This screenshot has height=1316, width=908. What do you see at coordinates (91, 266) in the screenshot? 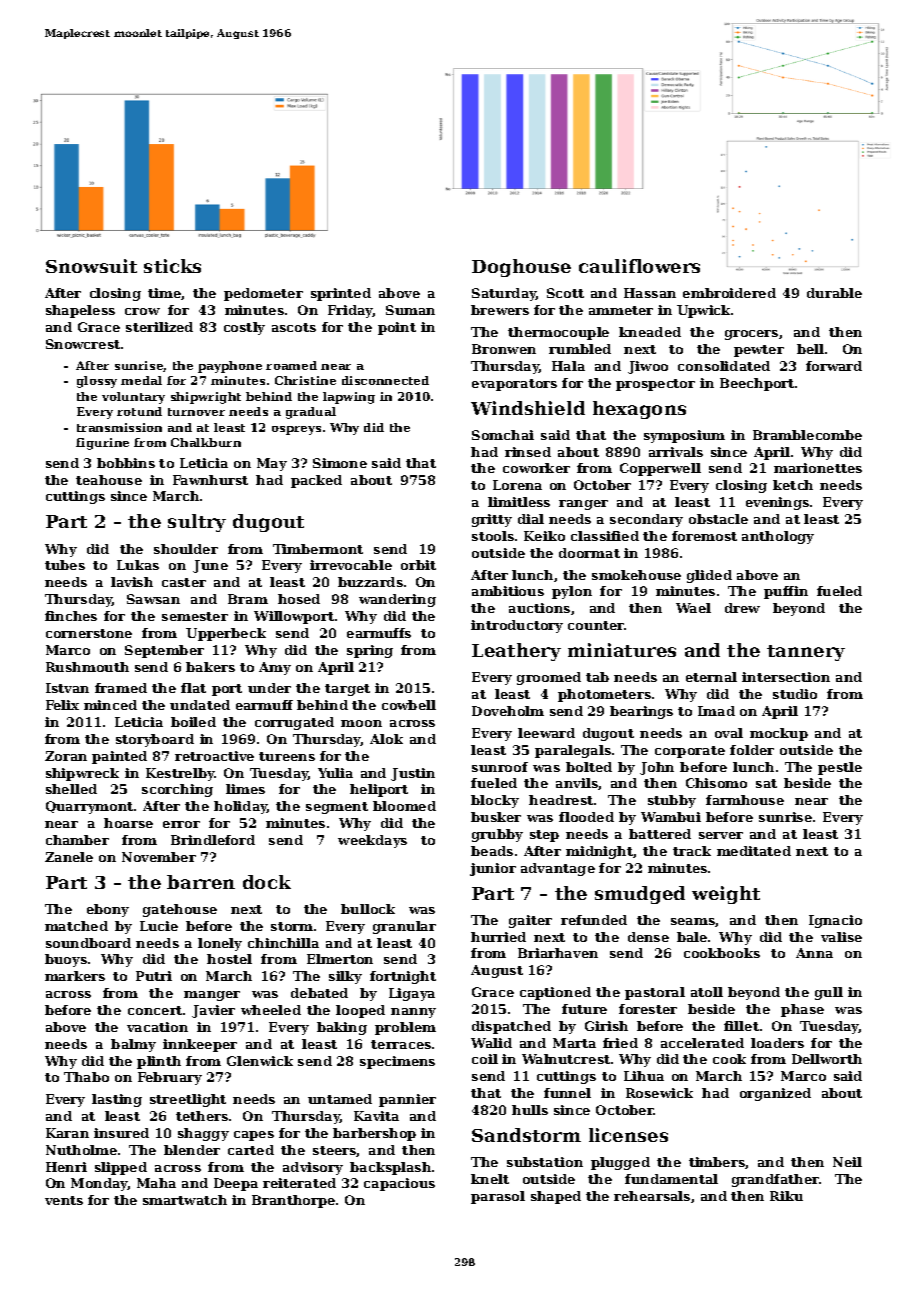
I see `Snowsuit` at bounding box center [91, 266].
